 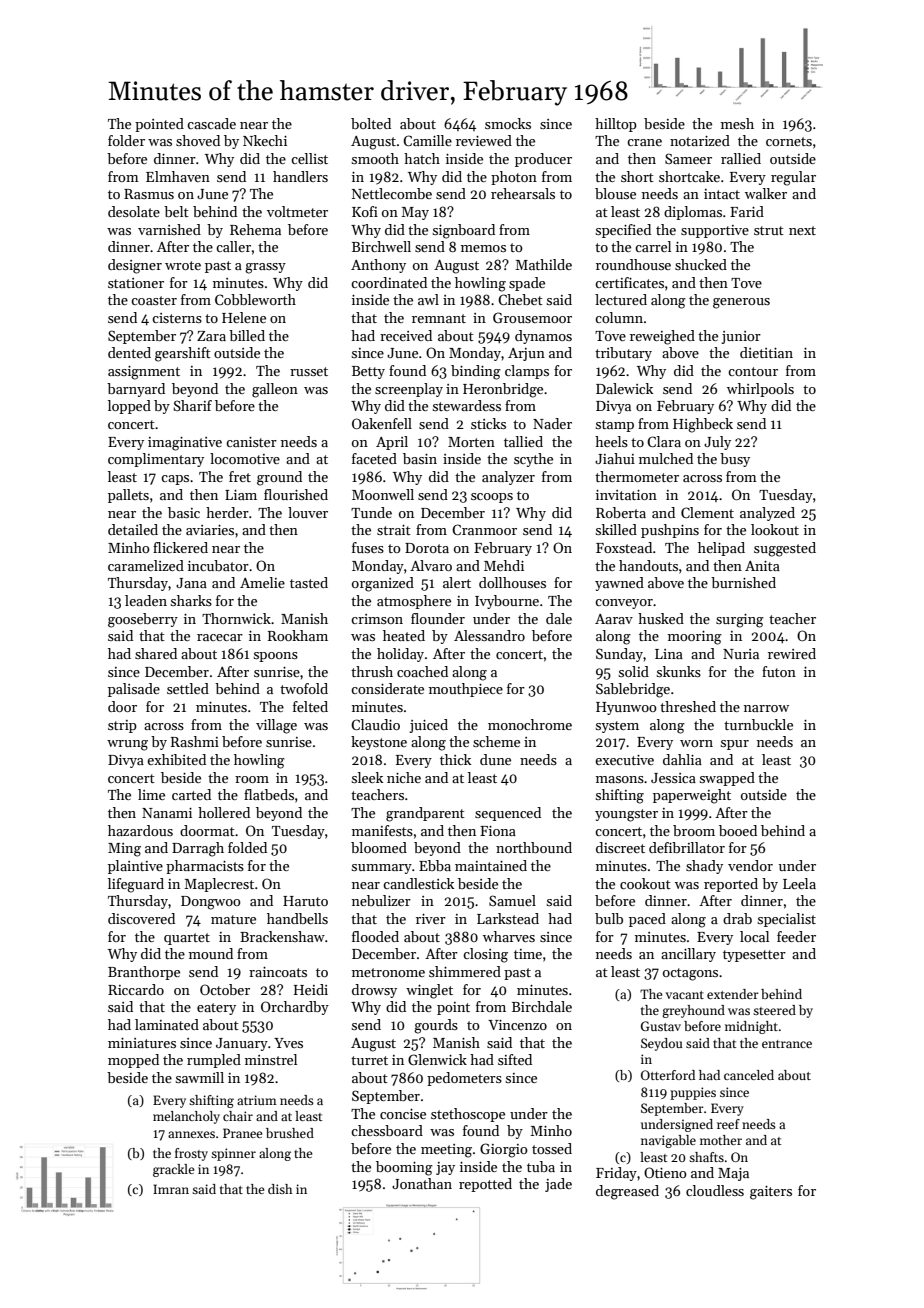 What do you see at coordinates (789, 141) in the screenshot?
I see `cornets` at bounding box center [789, 141].
